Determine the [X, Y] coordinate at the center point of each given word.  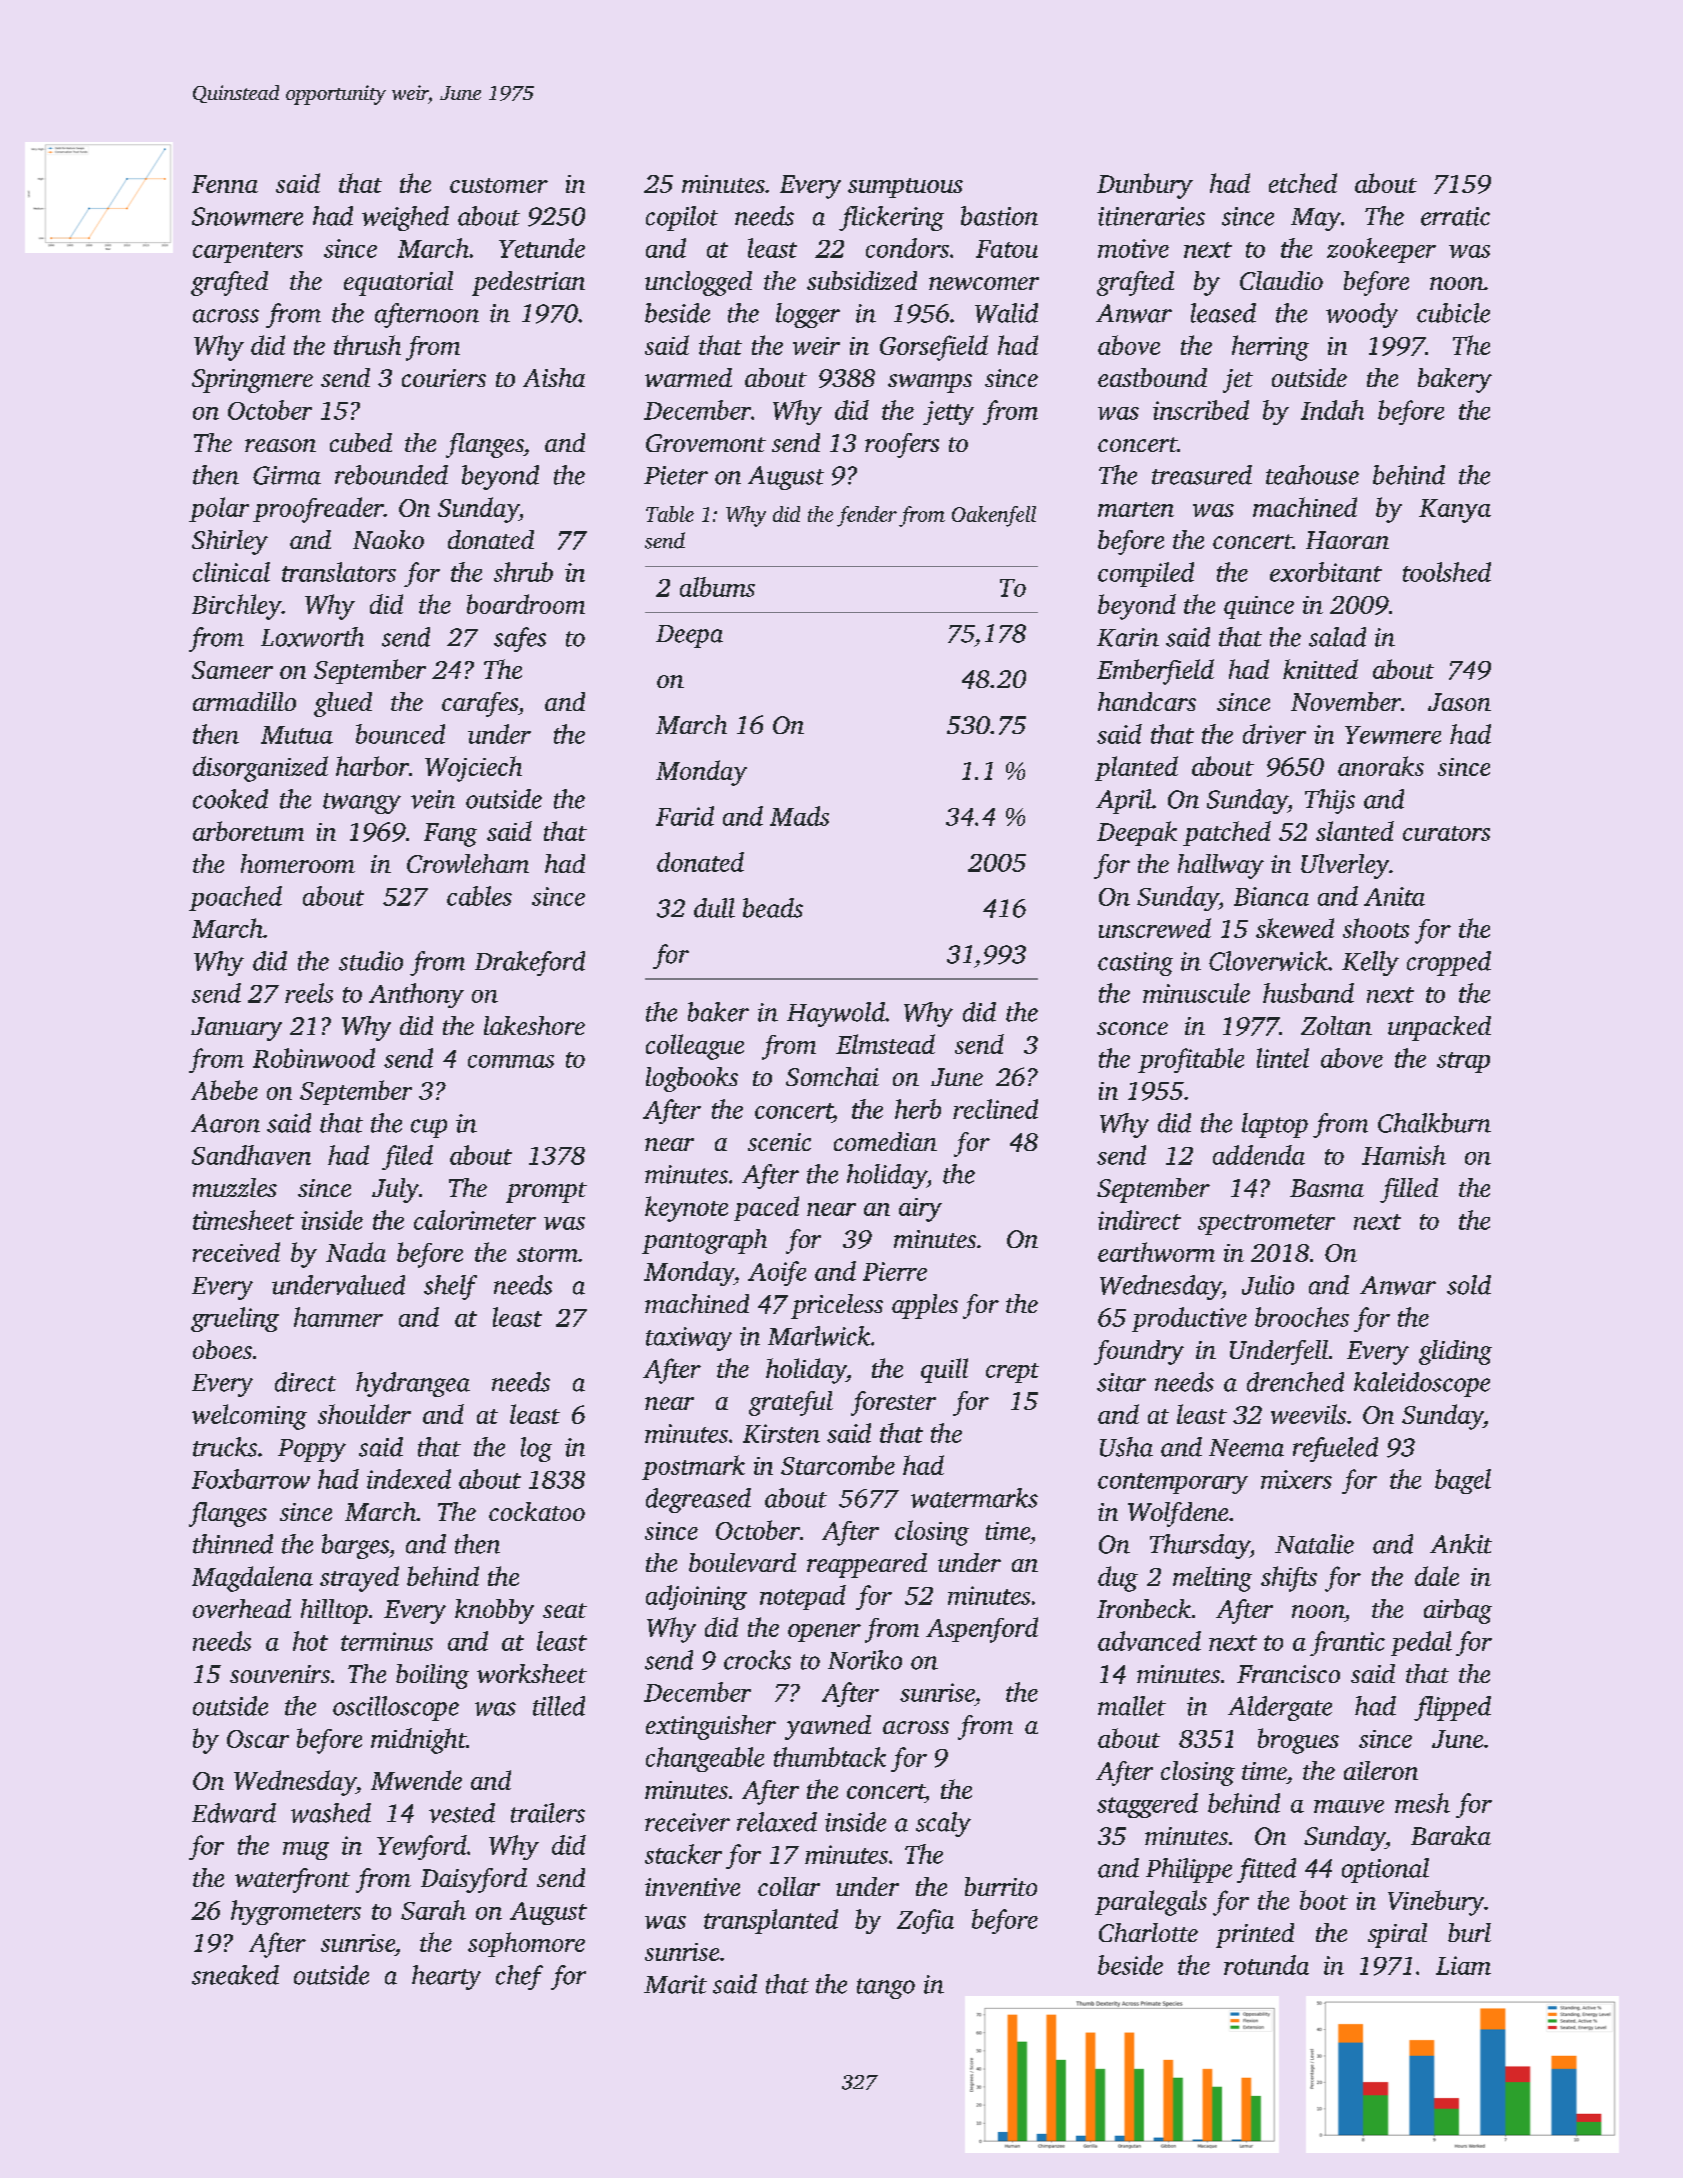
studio [371, 961]
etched [1303, 183]
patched [1227, 833]
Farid [685, 816]
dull [714, 908]
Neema [1246, 1448]
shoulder [364, 1414]
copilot [682, 218]
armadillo [244, 701]
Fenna [225, 184]
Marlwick [819, 1336]
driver [1274, 734]
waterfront [292, 1880]
